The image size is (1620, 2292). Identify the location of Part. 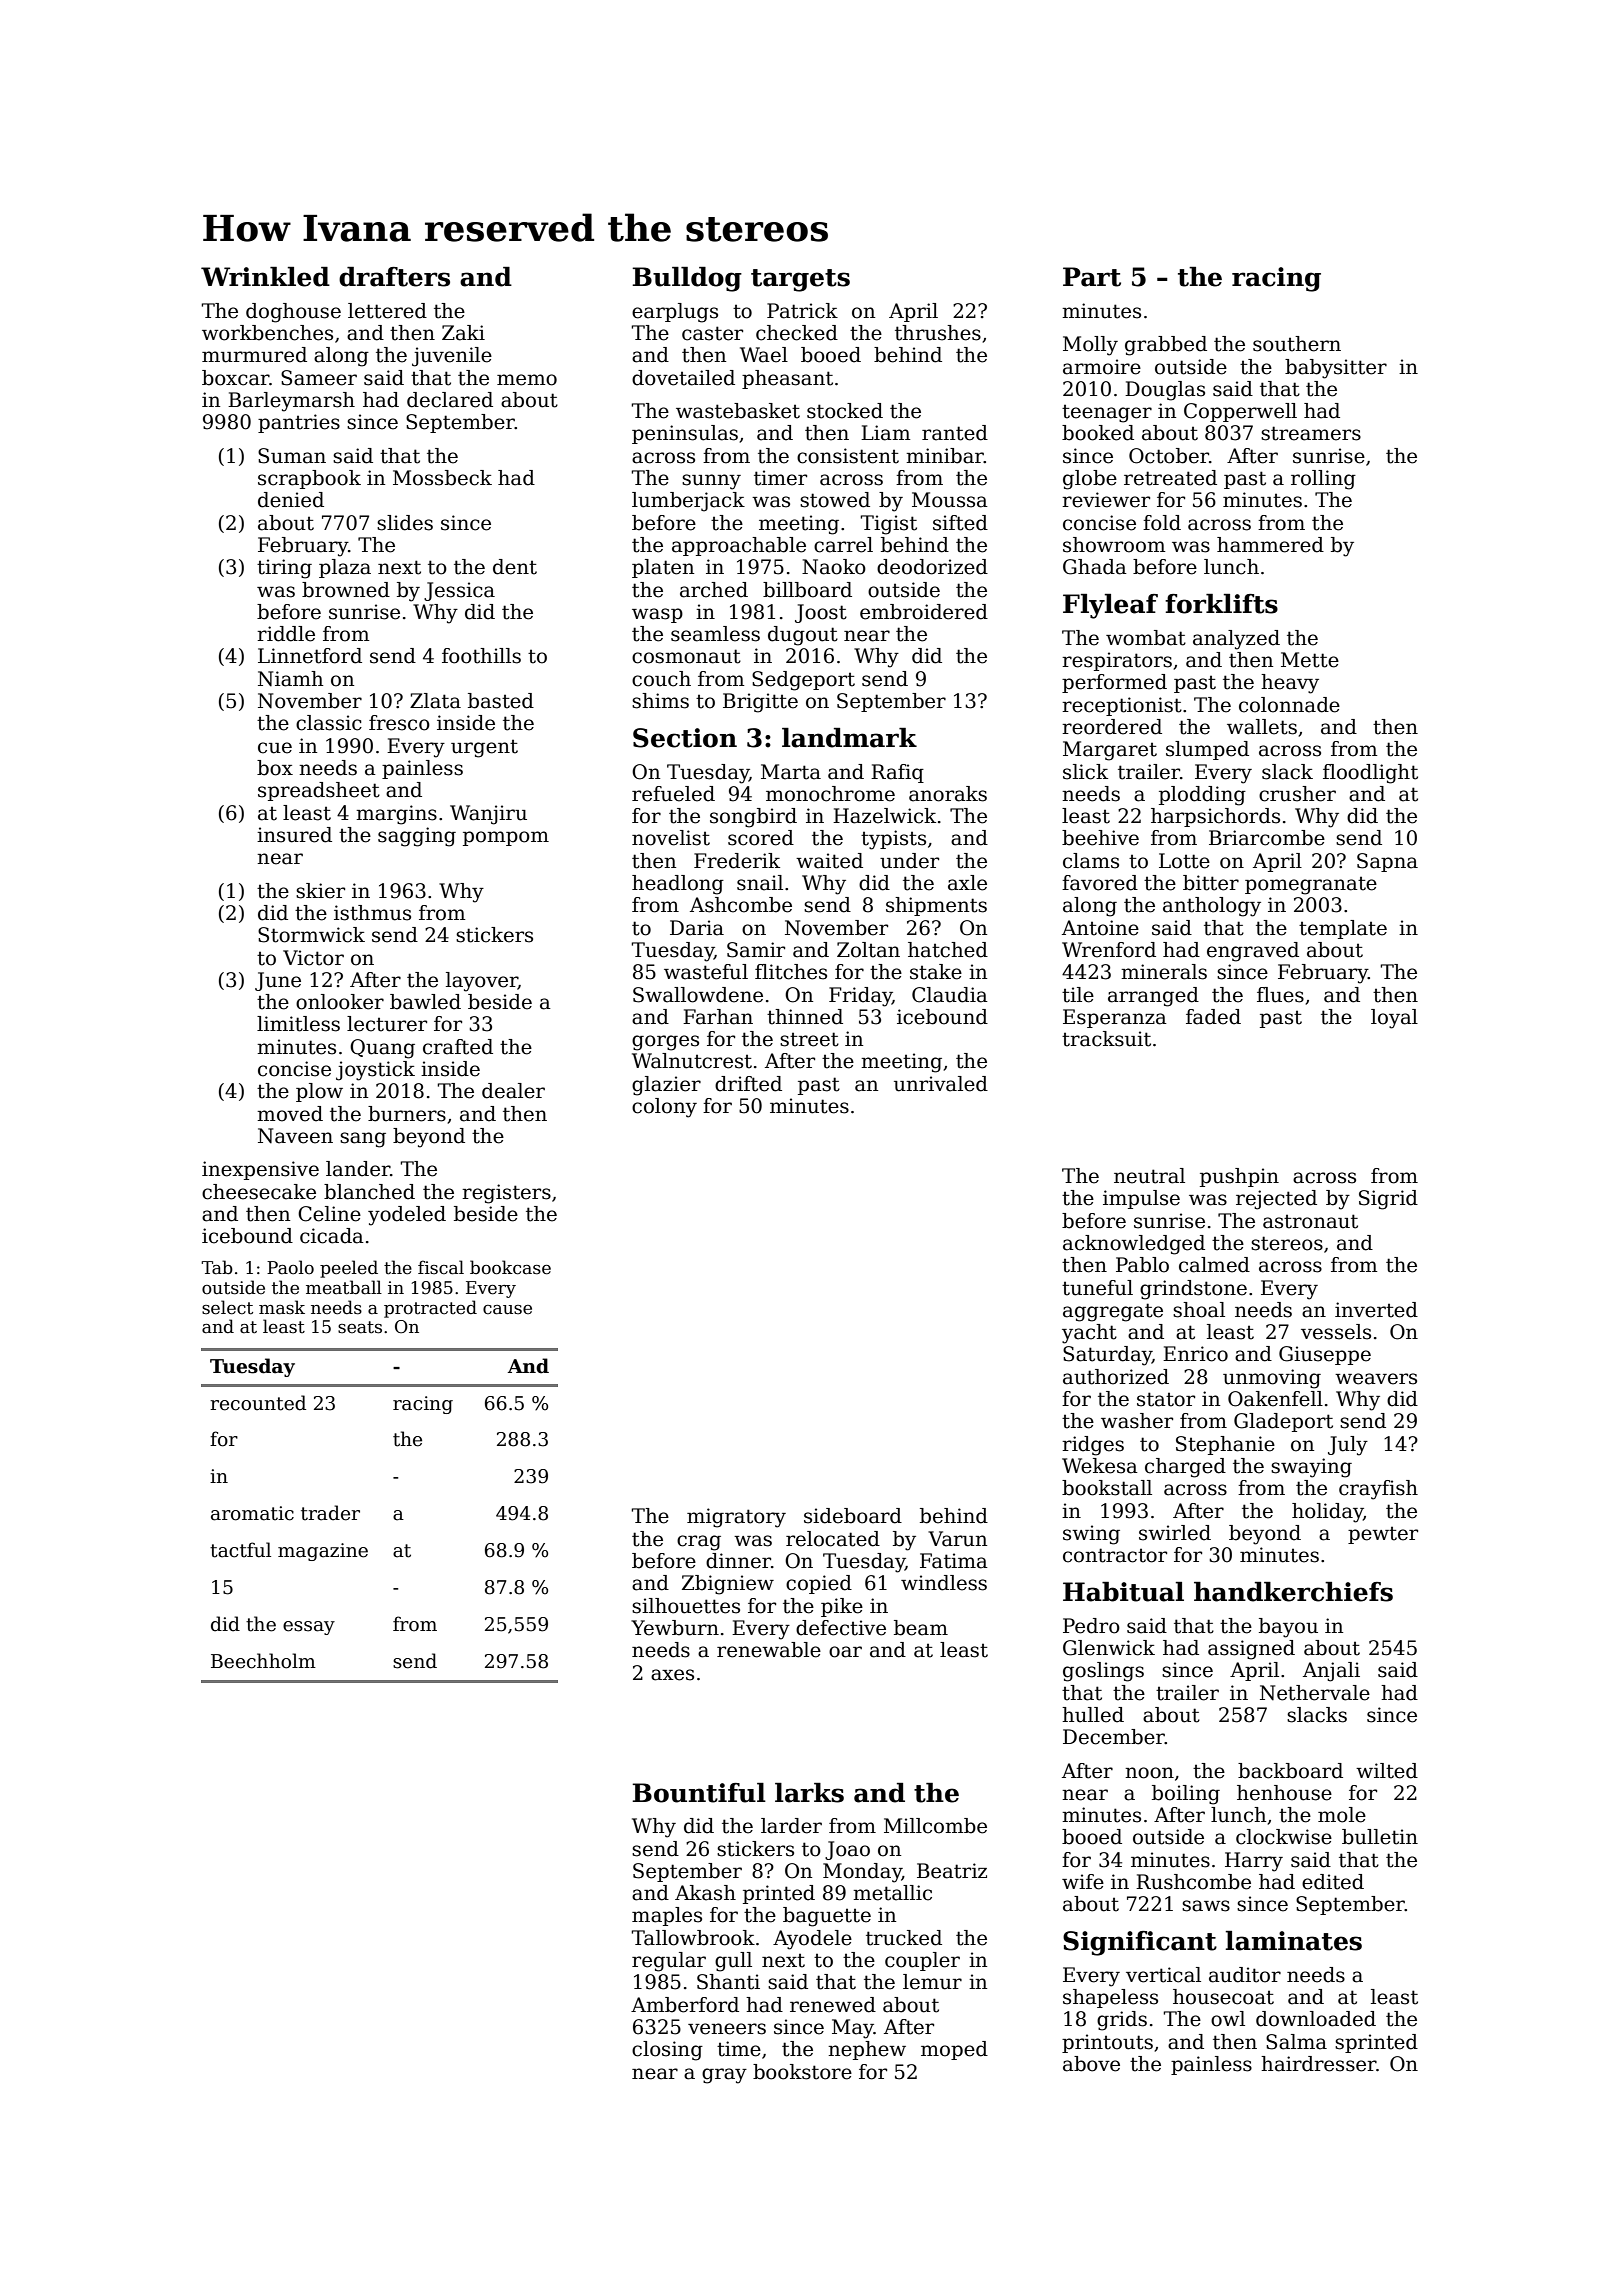
(1092, 277).
